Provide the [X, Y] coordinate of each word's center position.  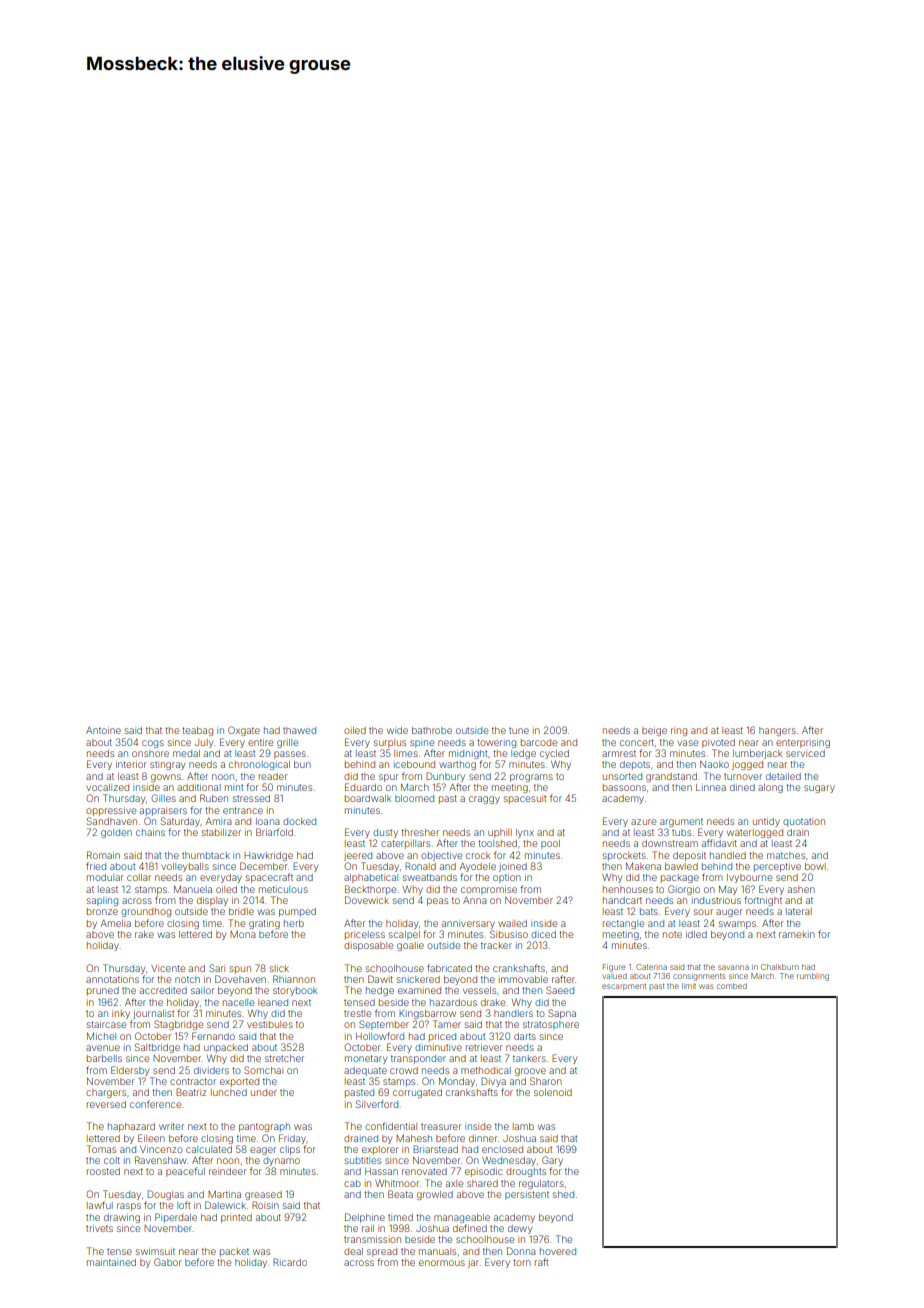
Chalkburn [780, 967]
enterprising [803, 743]
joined [513, 867]
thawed [299, 730]
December [264, 866]
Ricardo [290, 1262]
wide [397, 730]
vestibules [270, 1024]
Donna [521, 1251]
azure [643, 822]
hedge [380, 991]
